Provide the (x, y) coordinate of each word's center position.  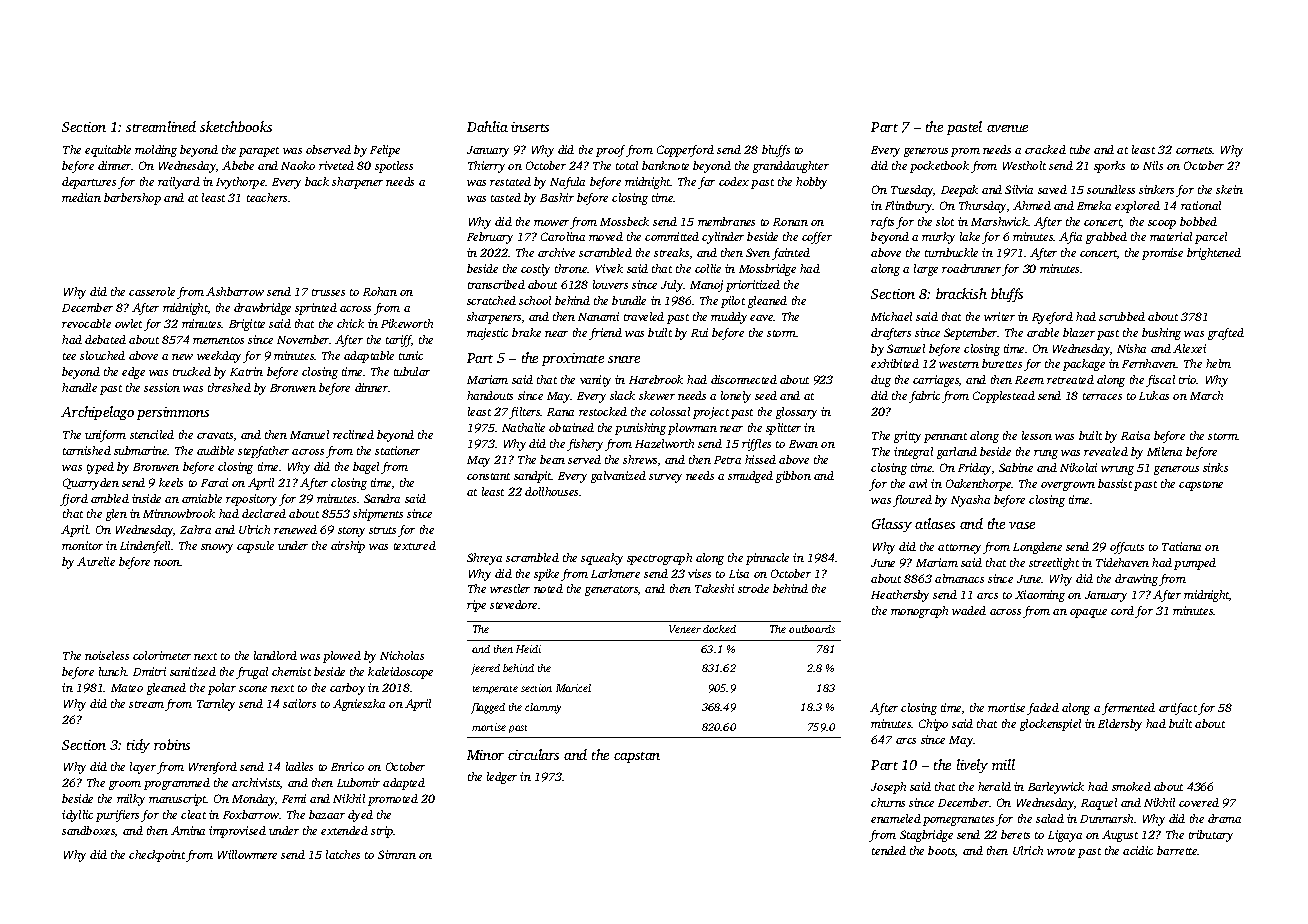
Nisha (1131, 348)
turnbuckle (951, 252)
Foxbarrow (251, 814)
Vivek (609, 268)
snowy (217, 548)
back (317, 181)
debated (105, 339)
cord (1122, 610)
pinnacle (767, 559)
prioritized (753, 286)
